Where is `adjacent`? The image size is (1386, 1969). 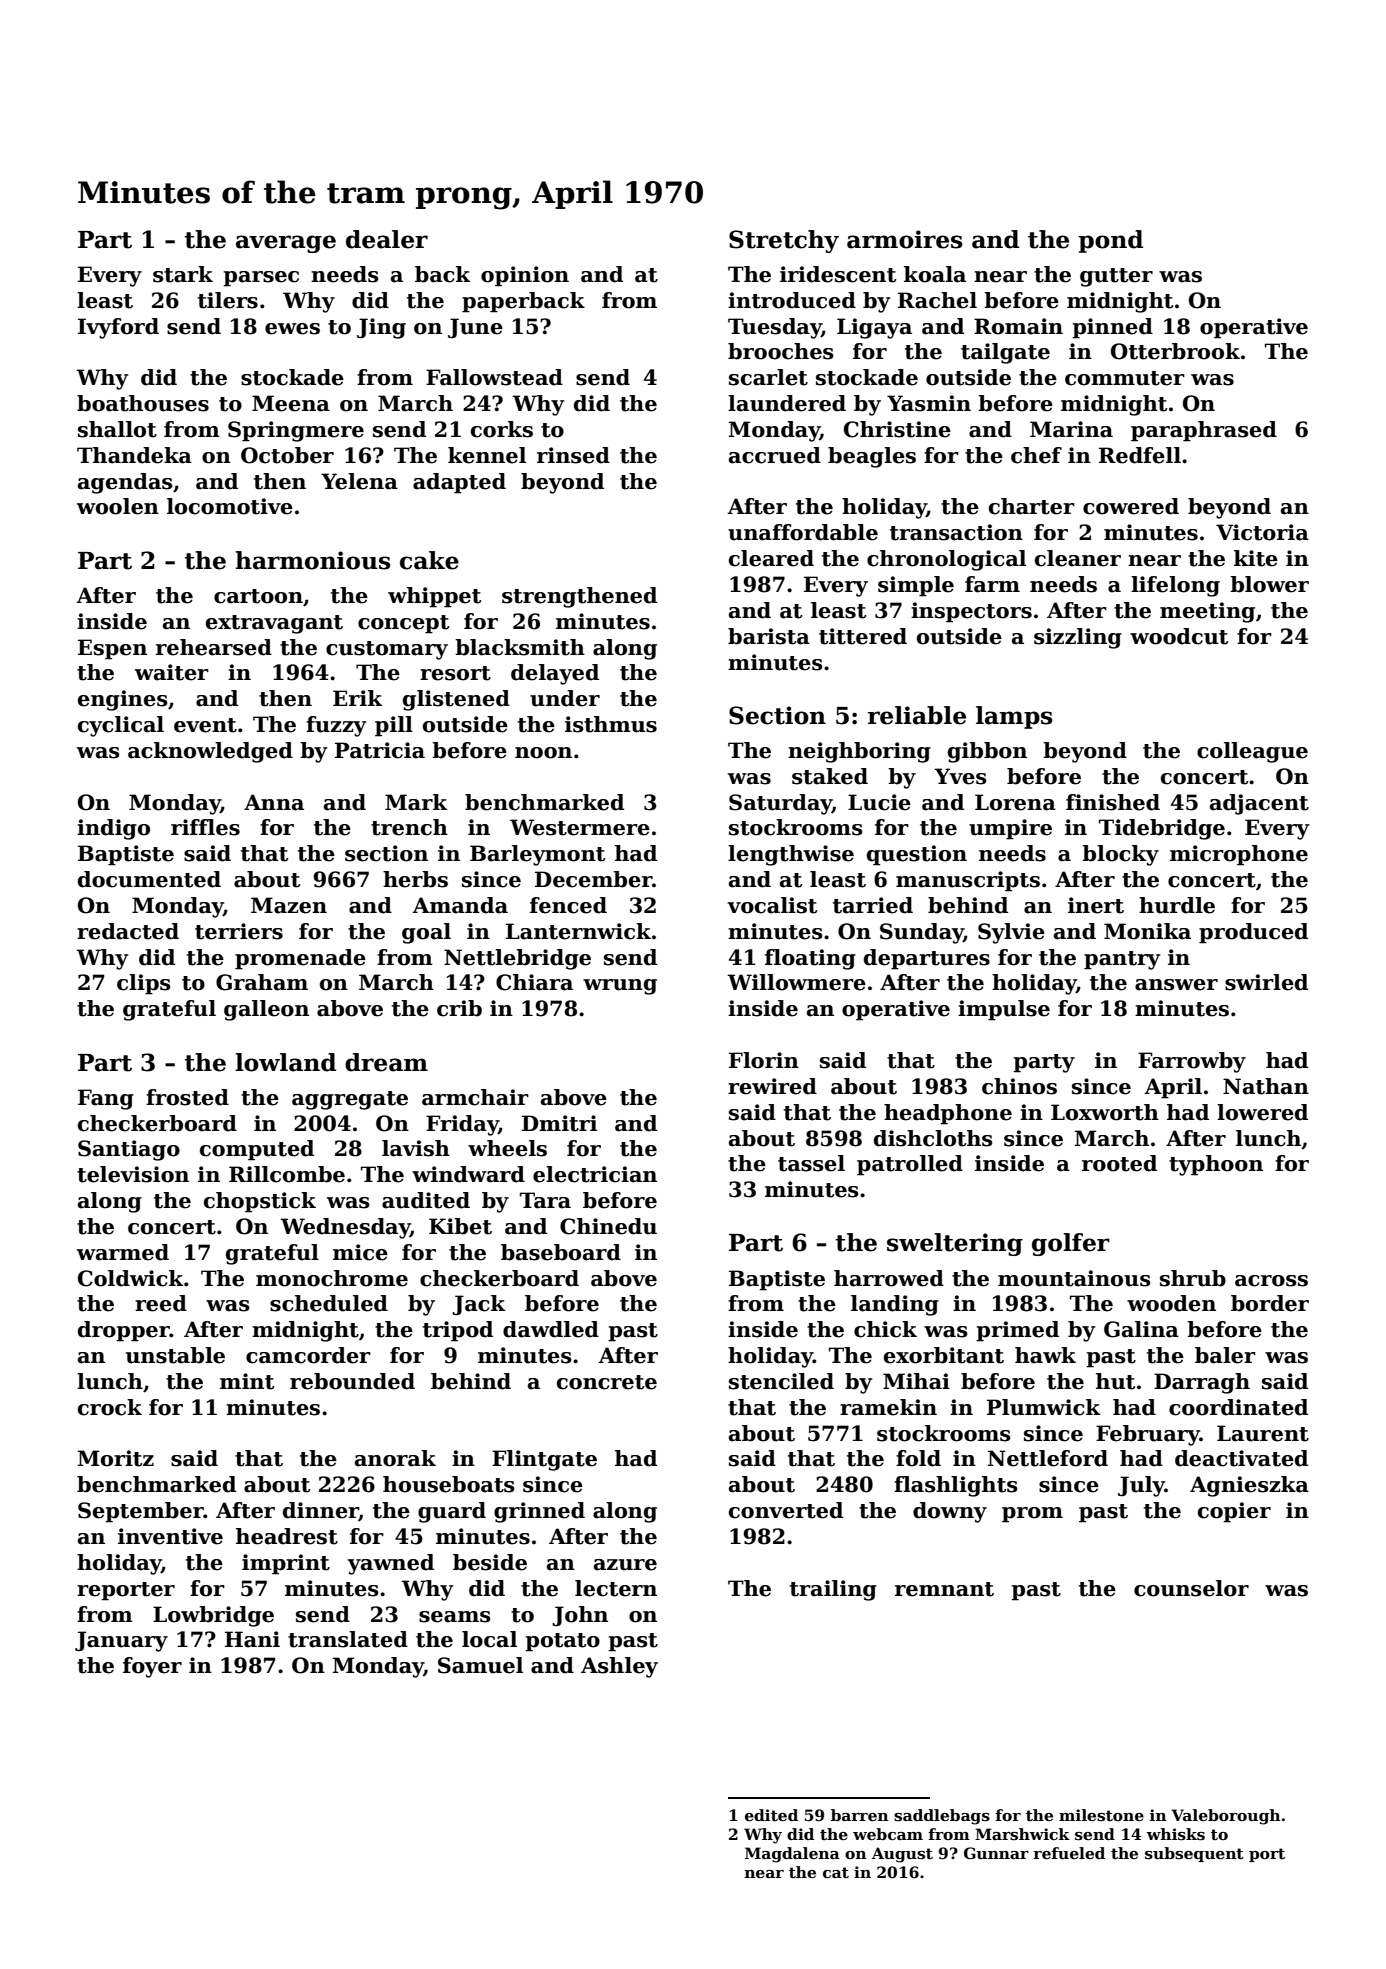 adjacent is located at coordinates (1259, 804).
